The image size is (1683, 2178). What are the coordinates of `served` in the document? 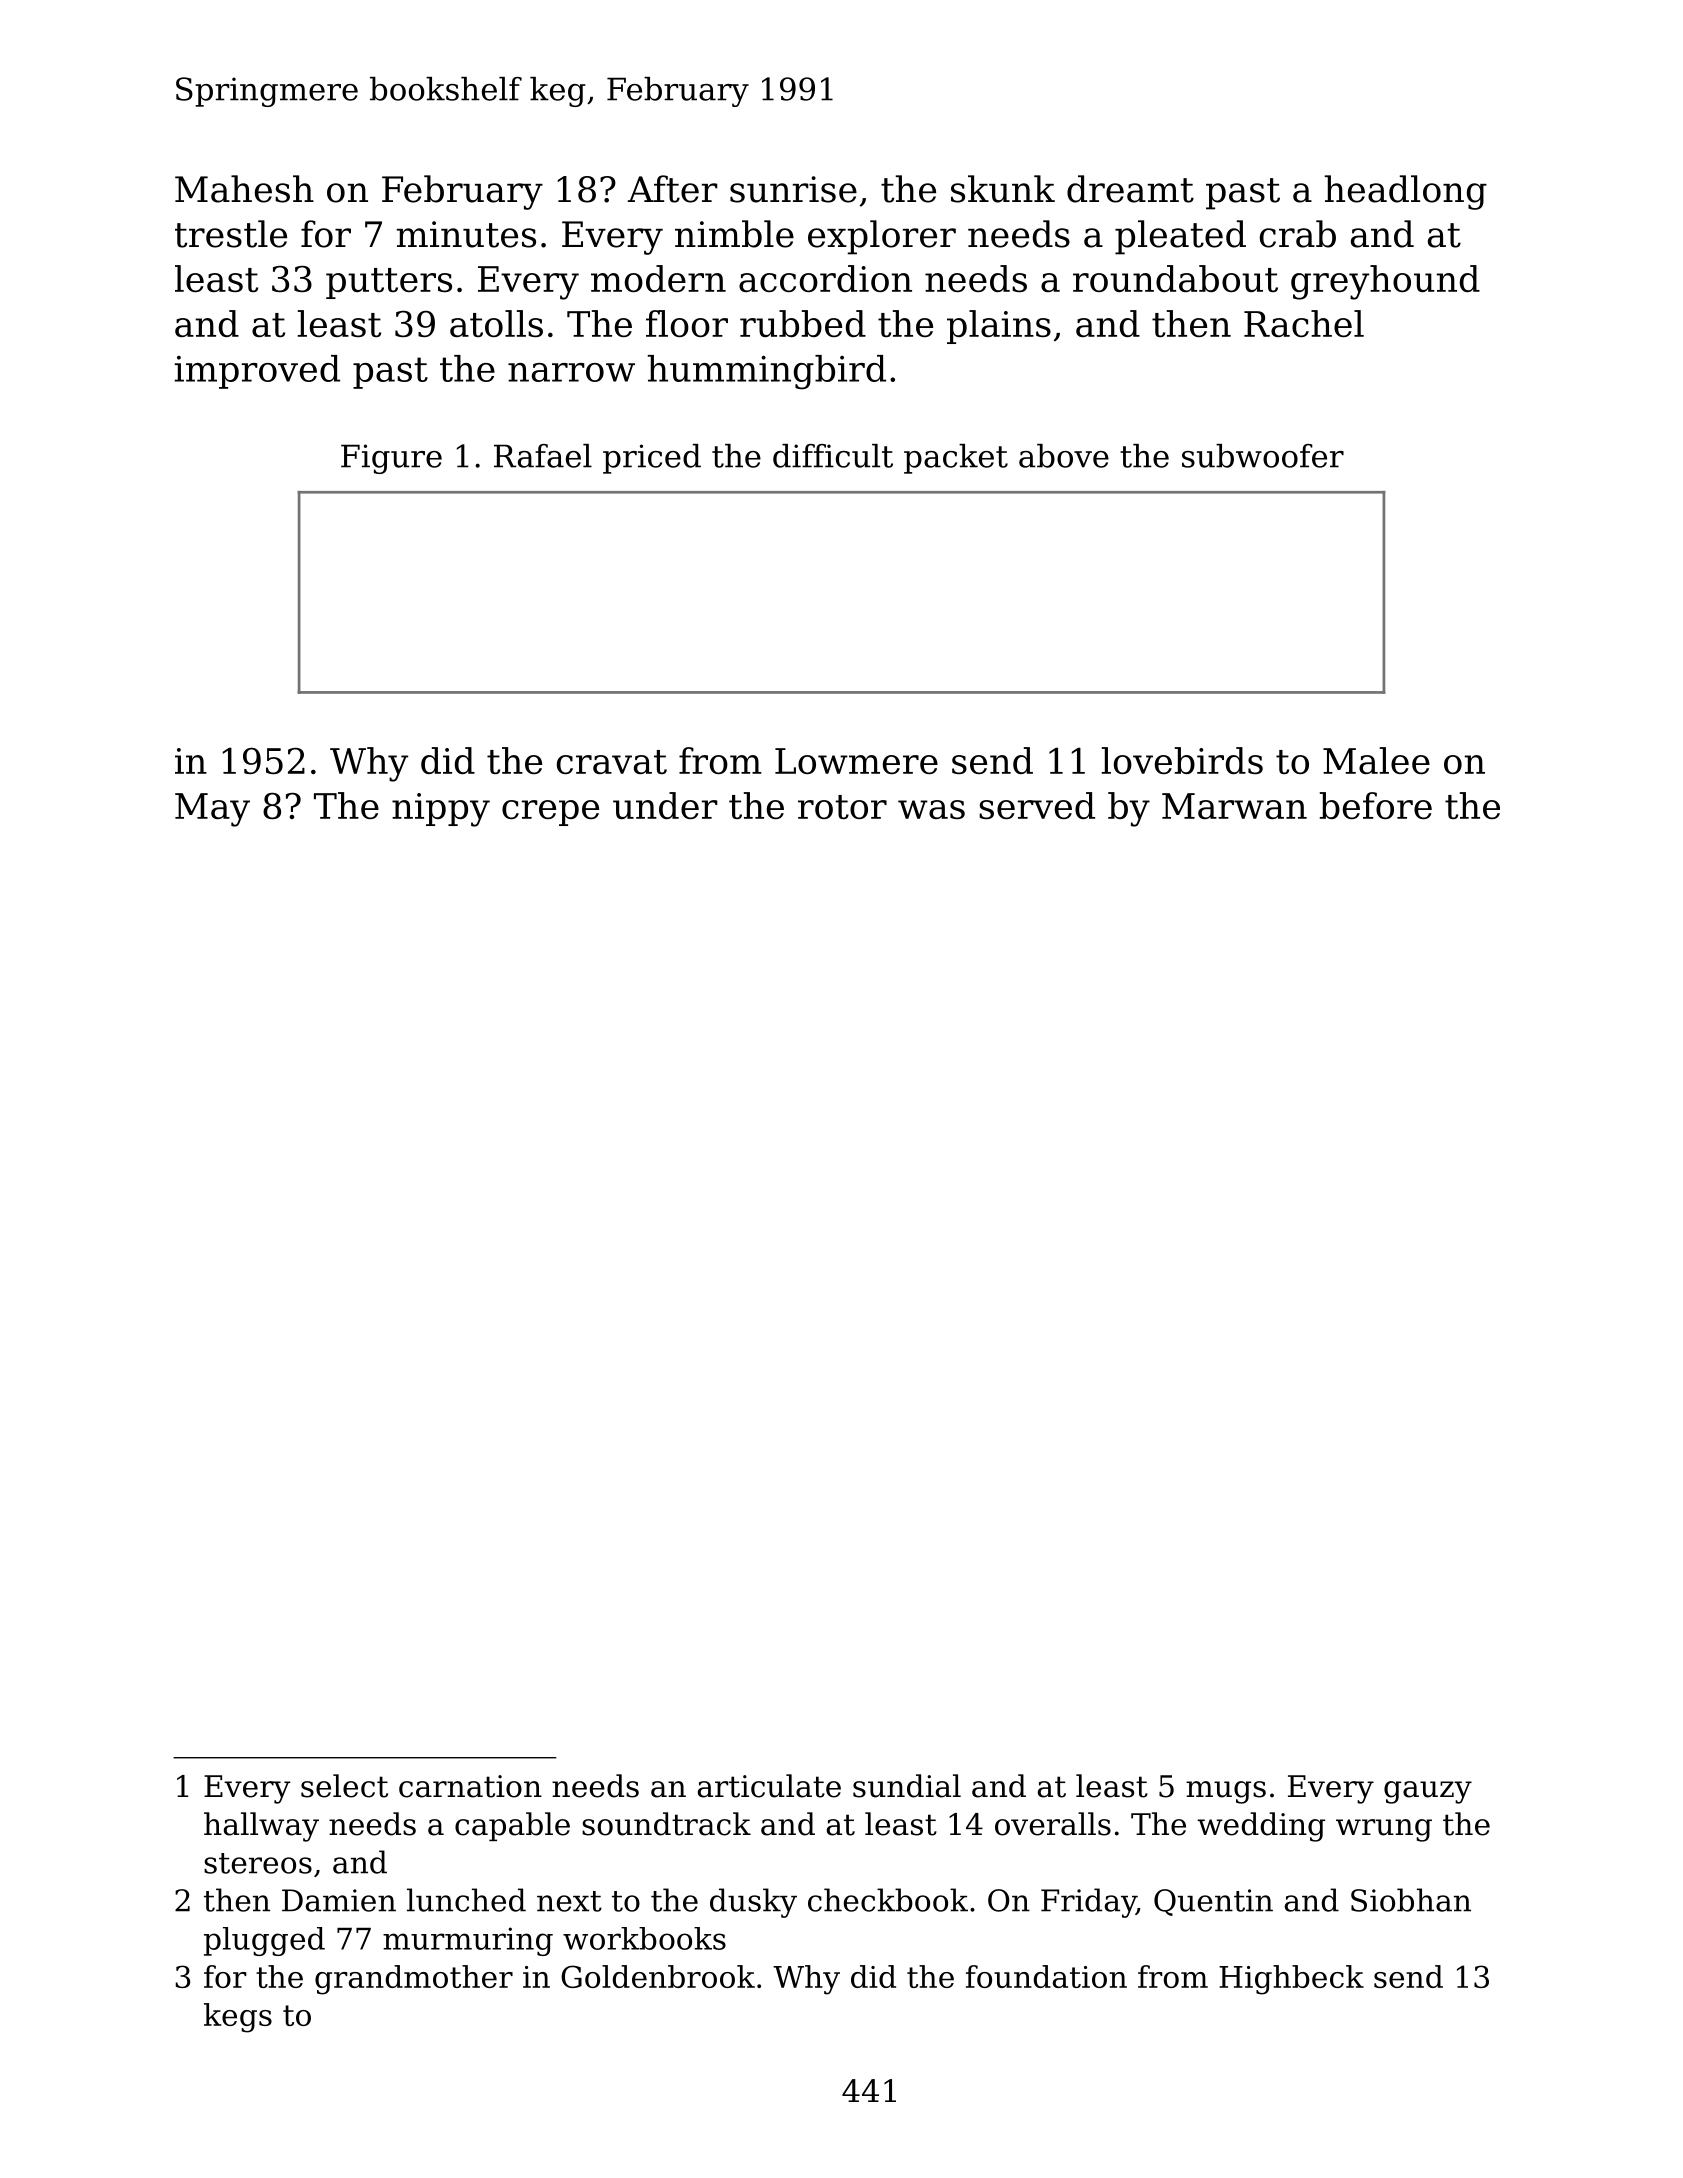 It's located at (1037, 805).
